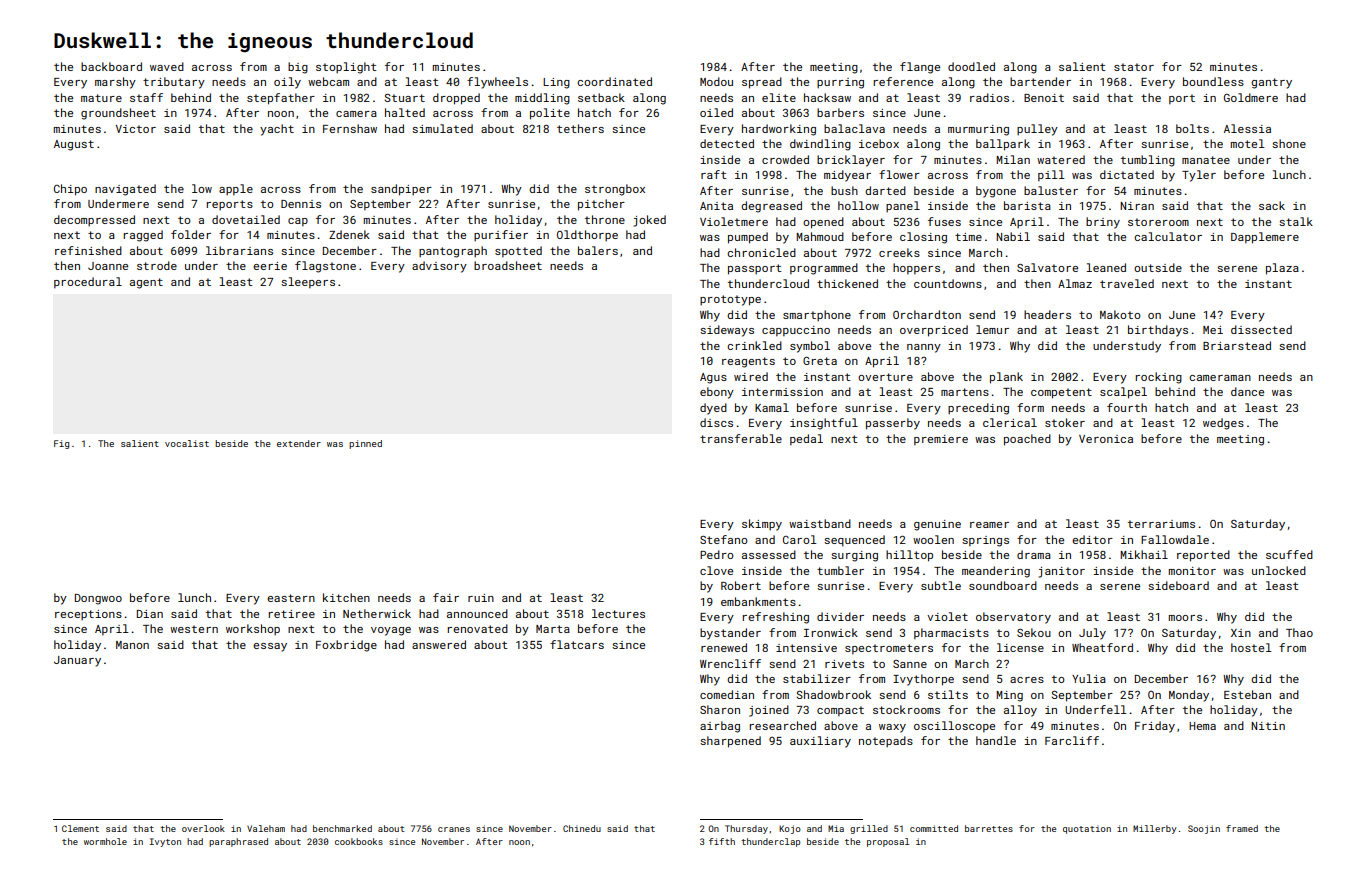 The width and height of the image is (1372, 887). What do you see at coordinates (105, 841) in the image?
I see `wormhole` at bounding box center [105, 841].
